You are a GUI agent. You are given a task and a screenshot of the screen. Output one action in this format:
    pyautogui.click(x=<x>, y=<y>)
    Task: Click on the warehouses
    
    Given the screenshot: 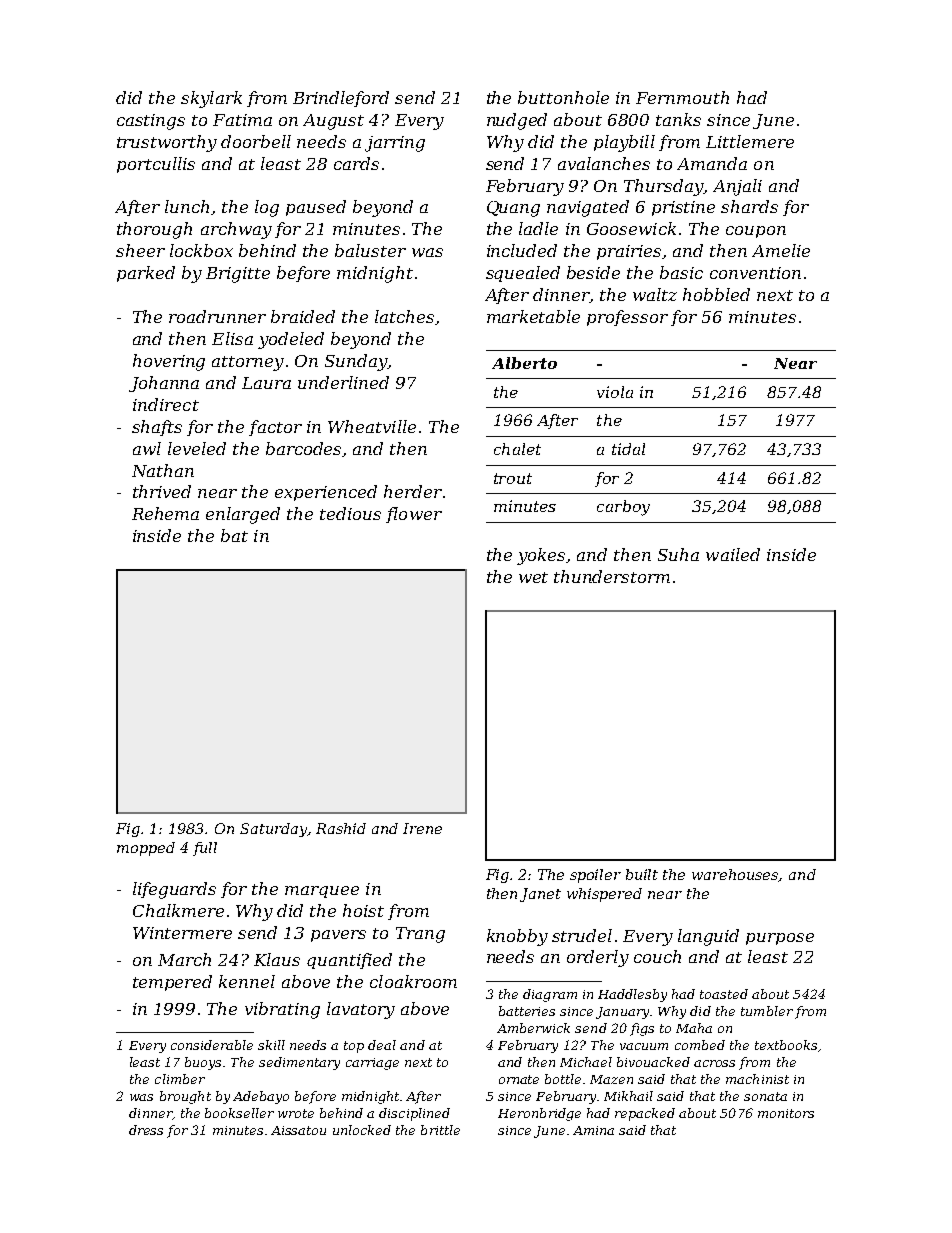 What is the action you would take?
    pyautogui.click(x=735, y=875)
